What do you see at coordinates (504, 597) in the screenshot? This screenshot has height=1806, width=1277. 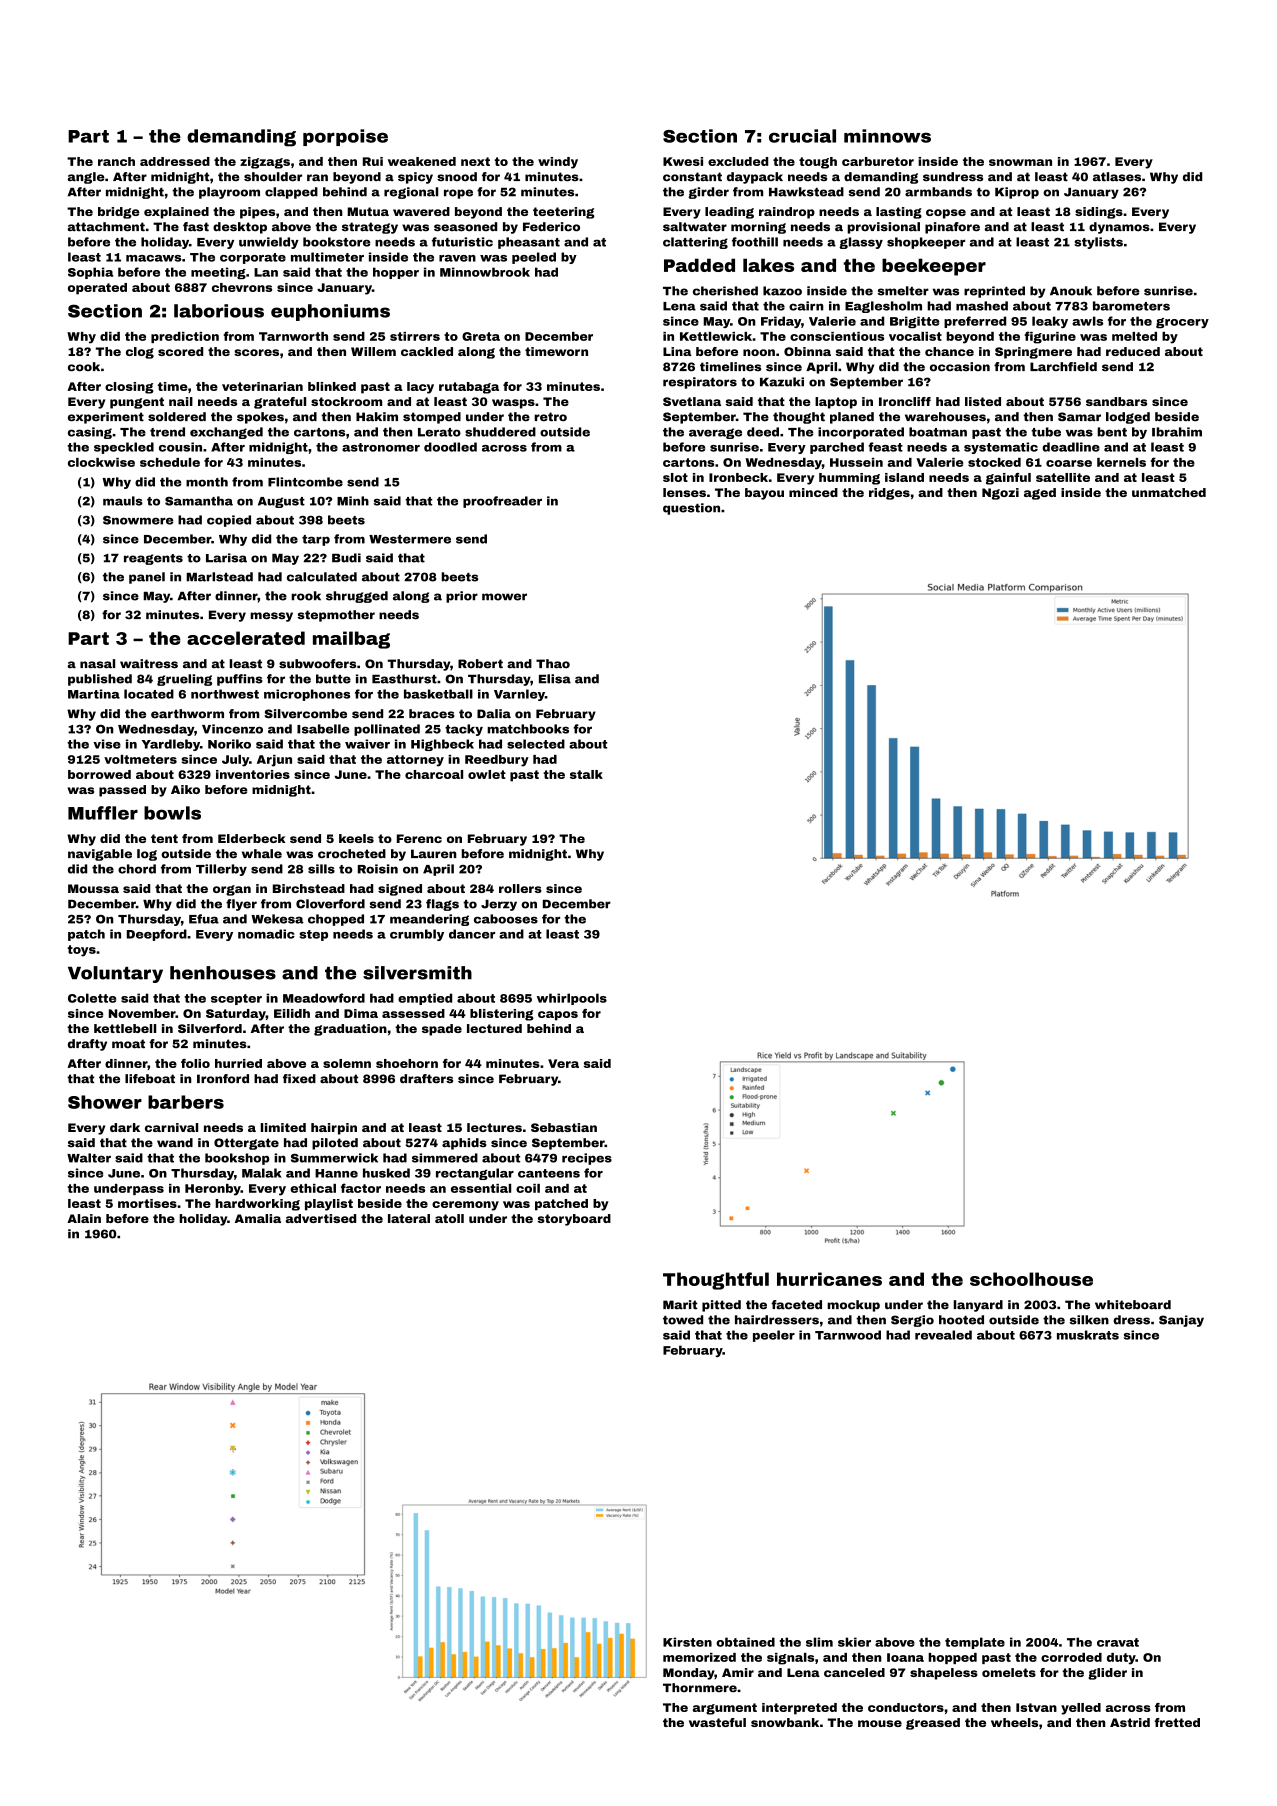 I see `mower` at bounding box center [504, 597].
